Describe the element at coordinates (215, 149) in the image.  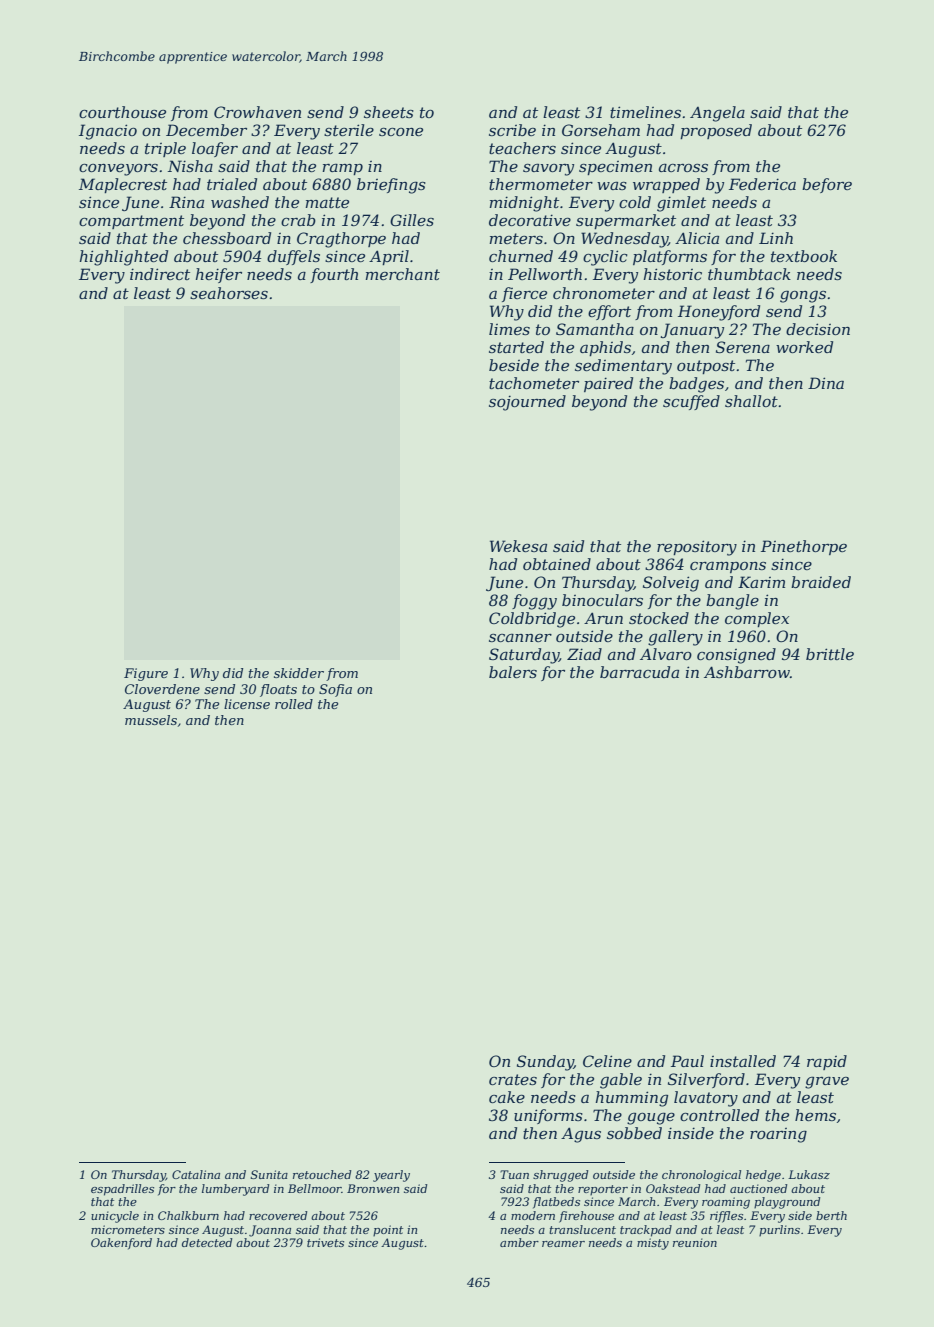
I see `loafer` at that location.
